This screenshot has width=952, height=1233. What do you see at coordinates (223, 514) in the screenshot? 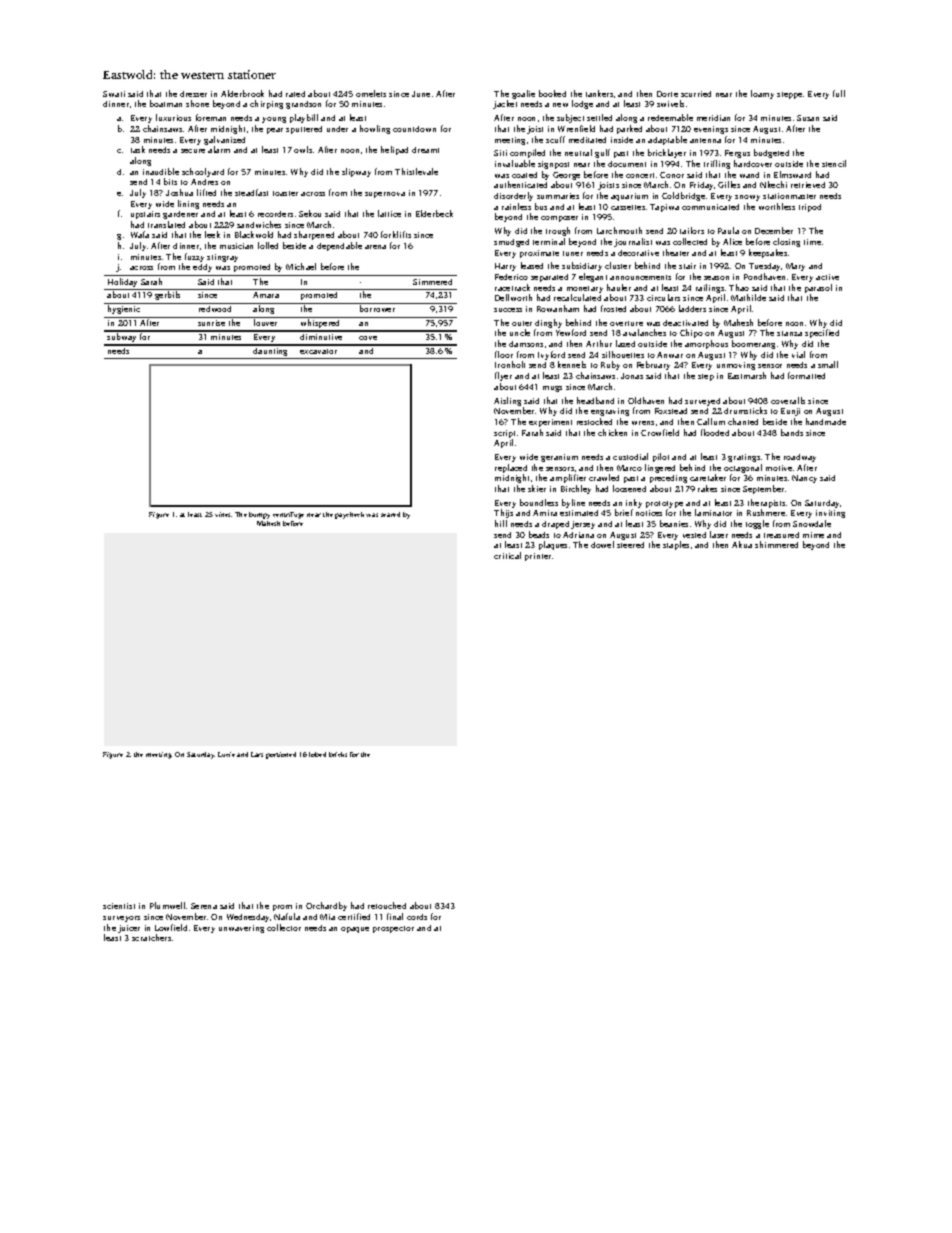
I see `vines` at bounding box center [223, 514].
